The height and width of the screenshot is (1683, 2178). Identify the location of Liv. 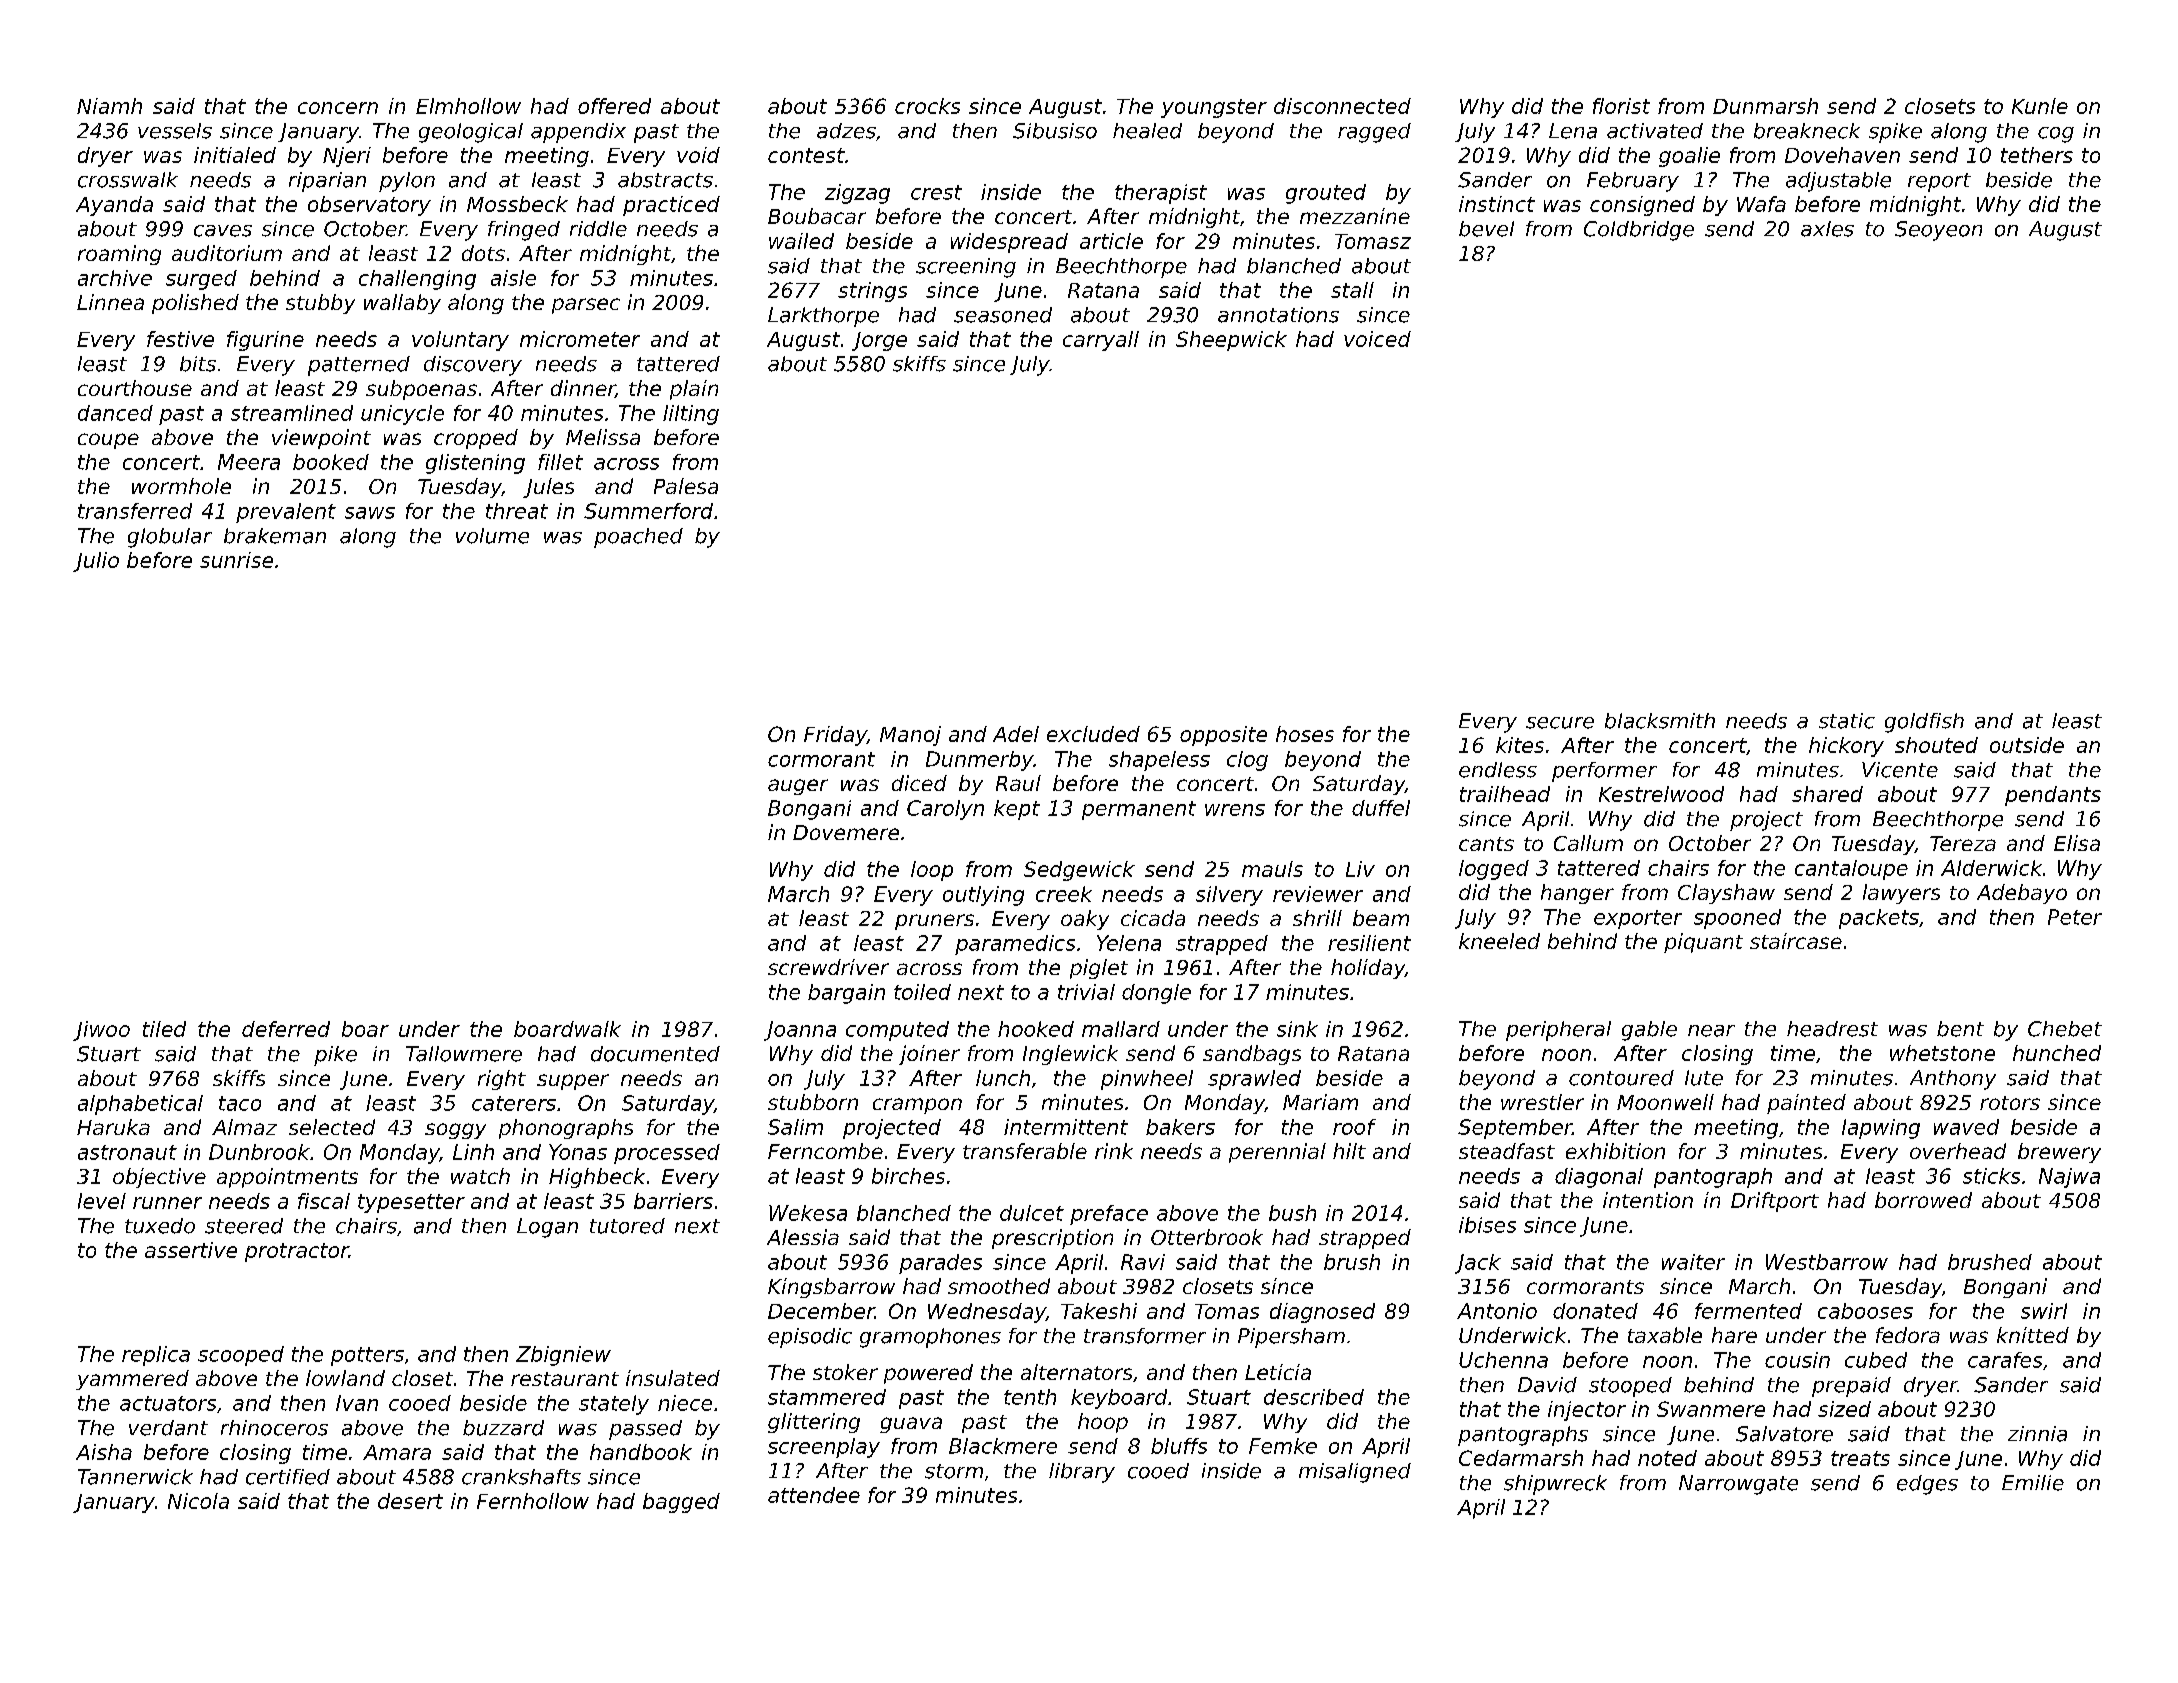
(1360, 869).
